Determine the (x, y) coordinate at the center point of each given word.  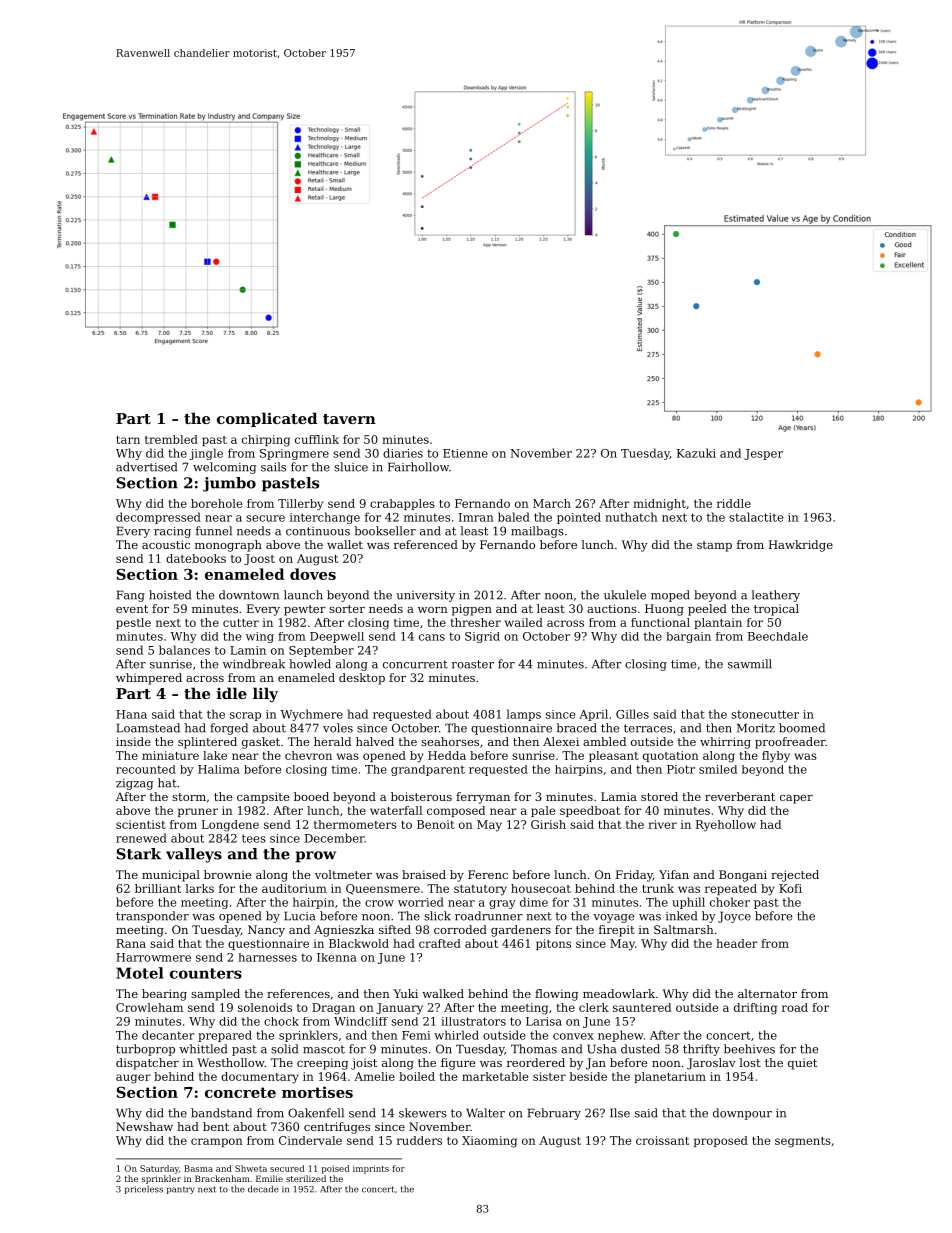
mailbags (537, 532)
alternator (767, 993)
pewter (305, 610)
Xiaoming (489, 1142)
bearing (164, 995)
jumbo (229, 484)
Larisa (544, 1021)
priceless (144, 1189)
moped (670, 596)
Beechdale (778, 636)
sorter (347, 609)
